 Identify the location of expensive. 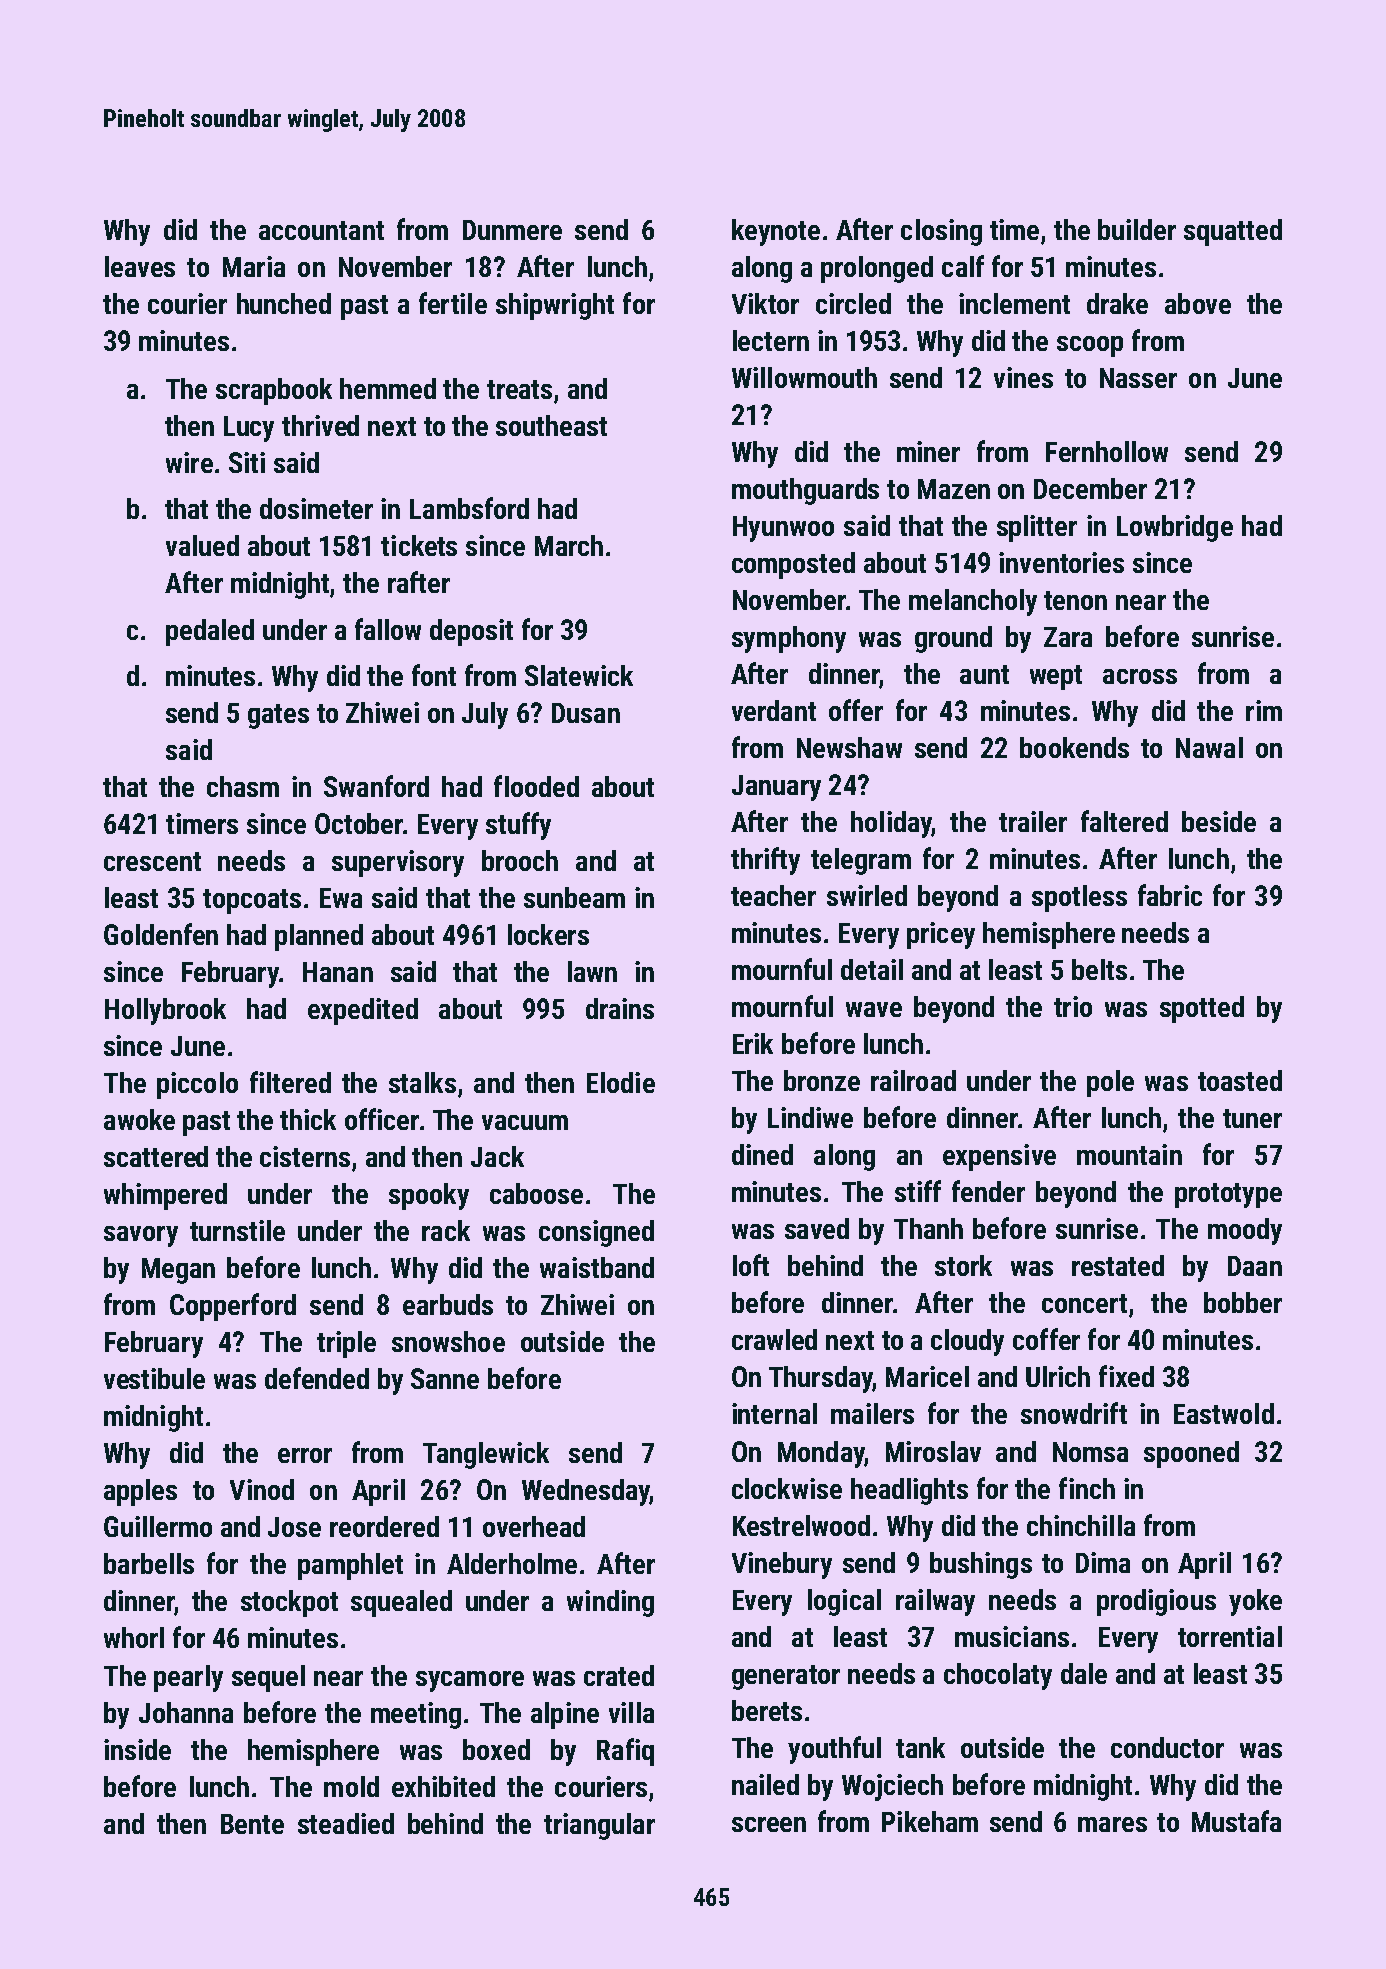
(999, 1157).
